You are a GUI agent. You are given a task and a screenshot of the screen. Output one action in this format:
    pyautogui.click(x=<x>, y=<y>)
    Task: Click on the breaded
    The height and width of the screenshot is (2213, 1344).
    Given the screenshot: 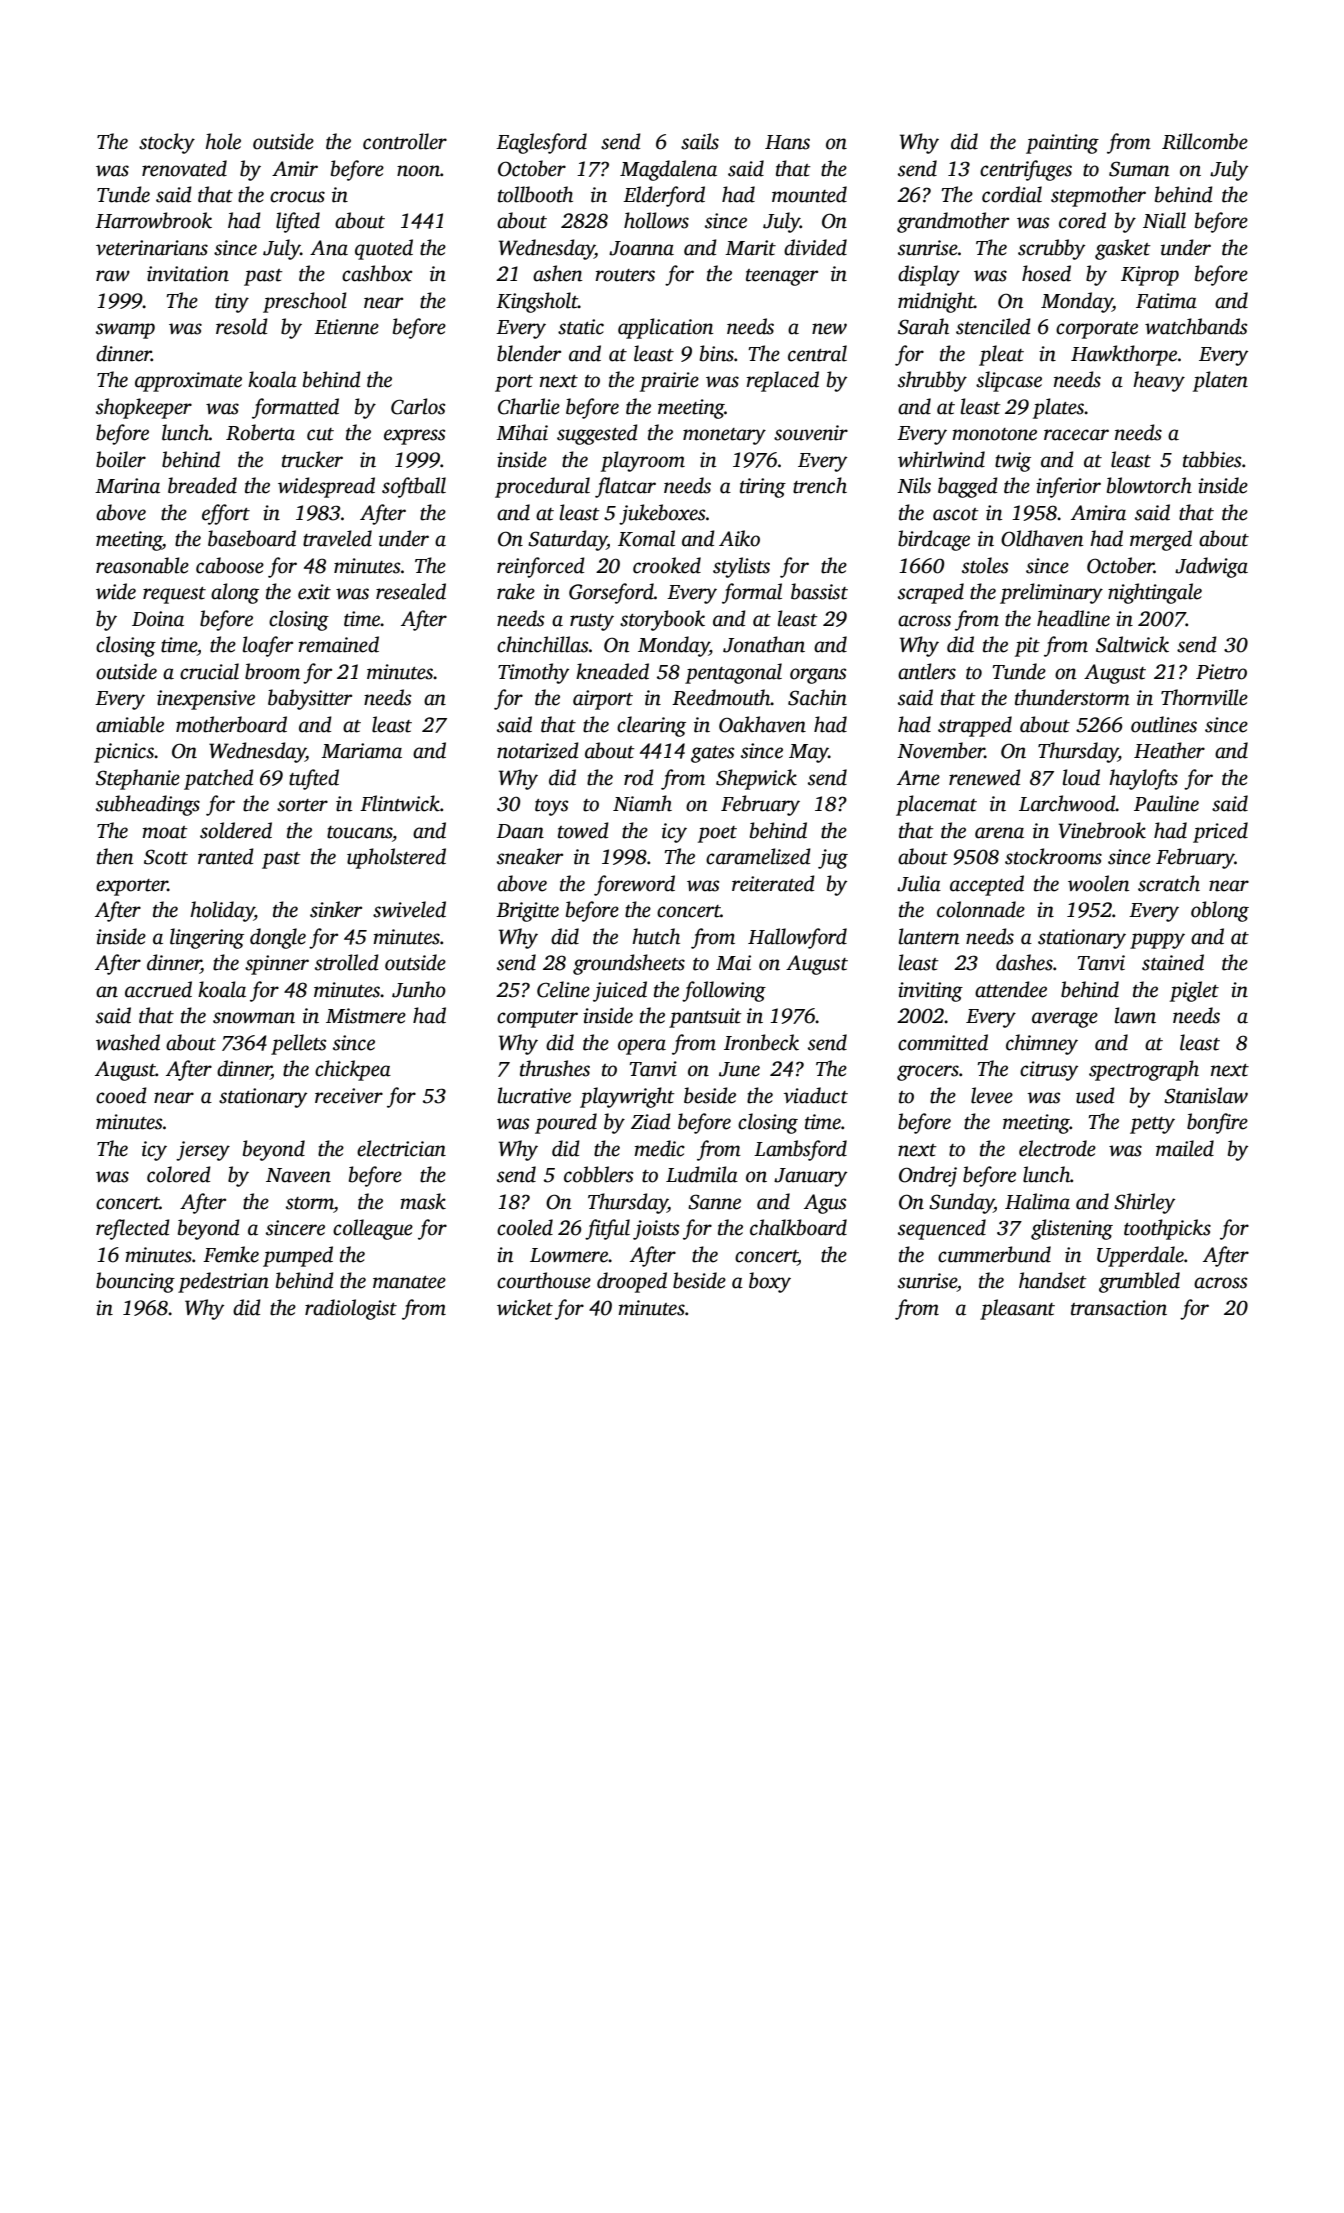 What is the action you would take?
    pyautogui.click(x=202, y=485)
